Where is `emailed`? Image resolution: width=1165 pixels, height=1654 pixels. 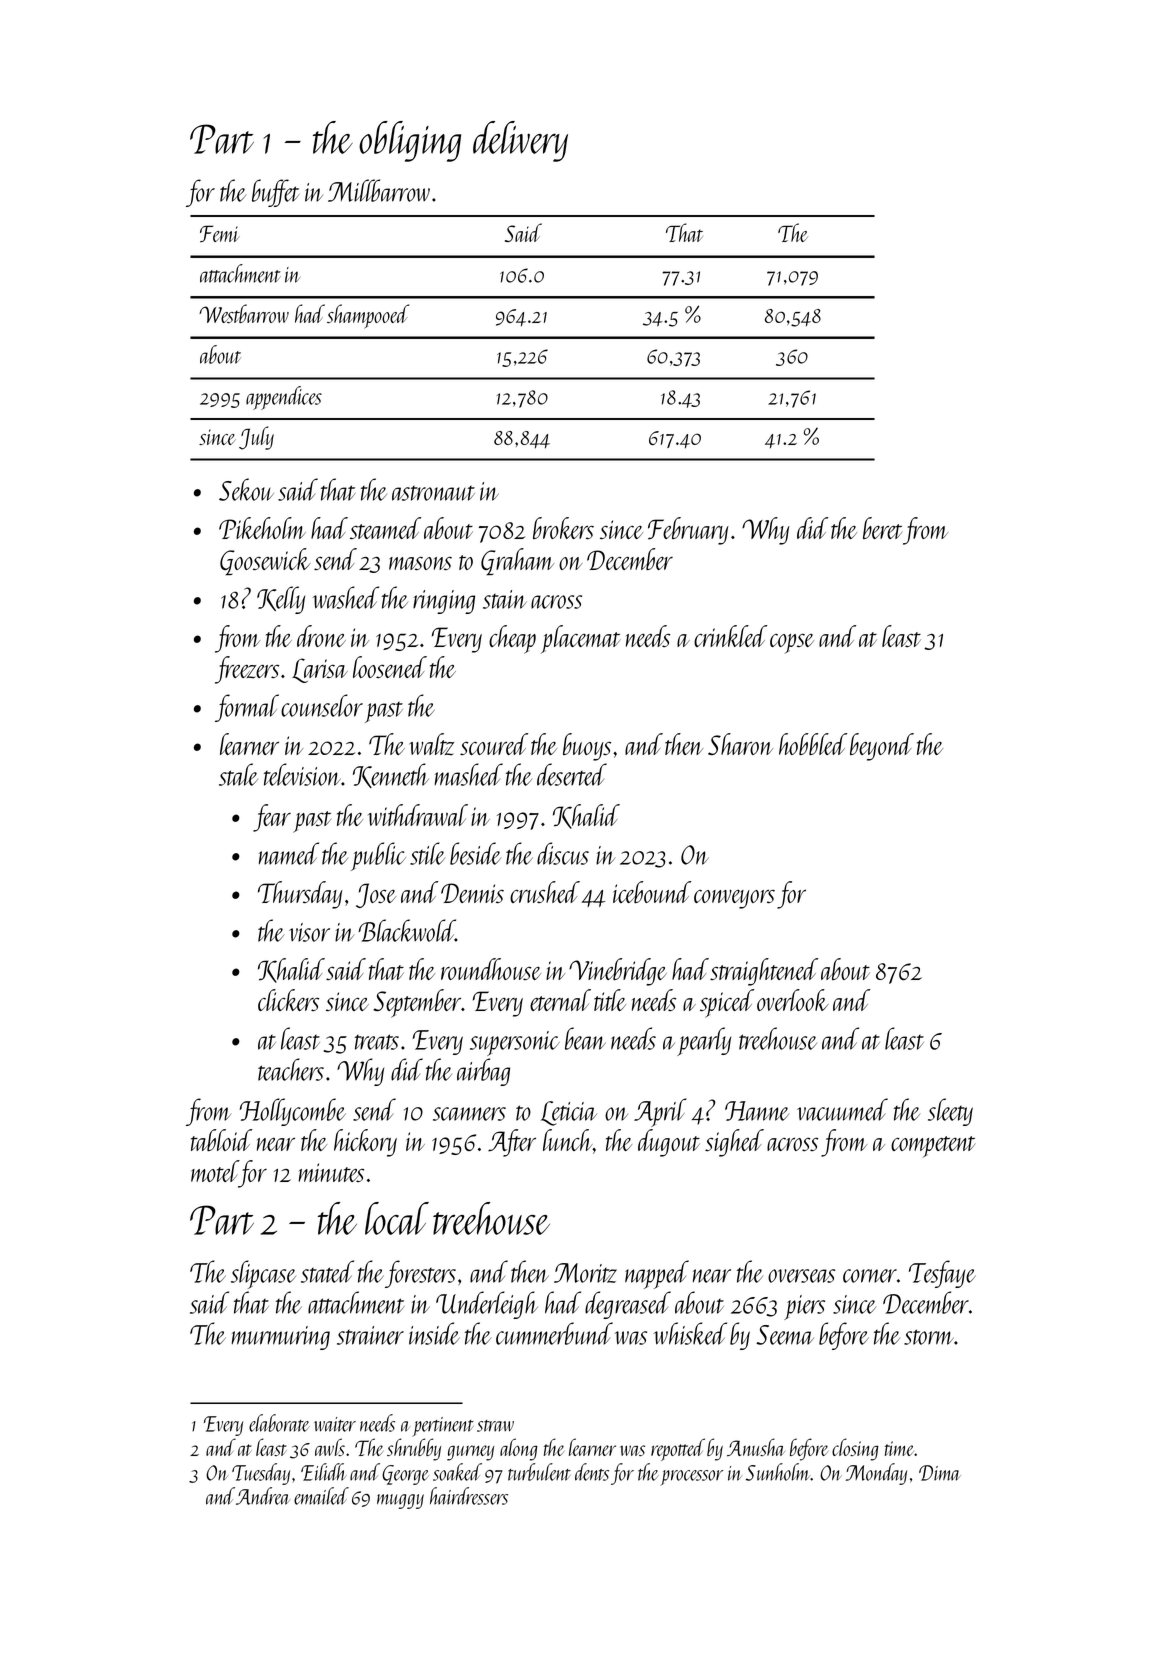
emailed is located at coordinates (321, 1496).
